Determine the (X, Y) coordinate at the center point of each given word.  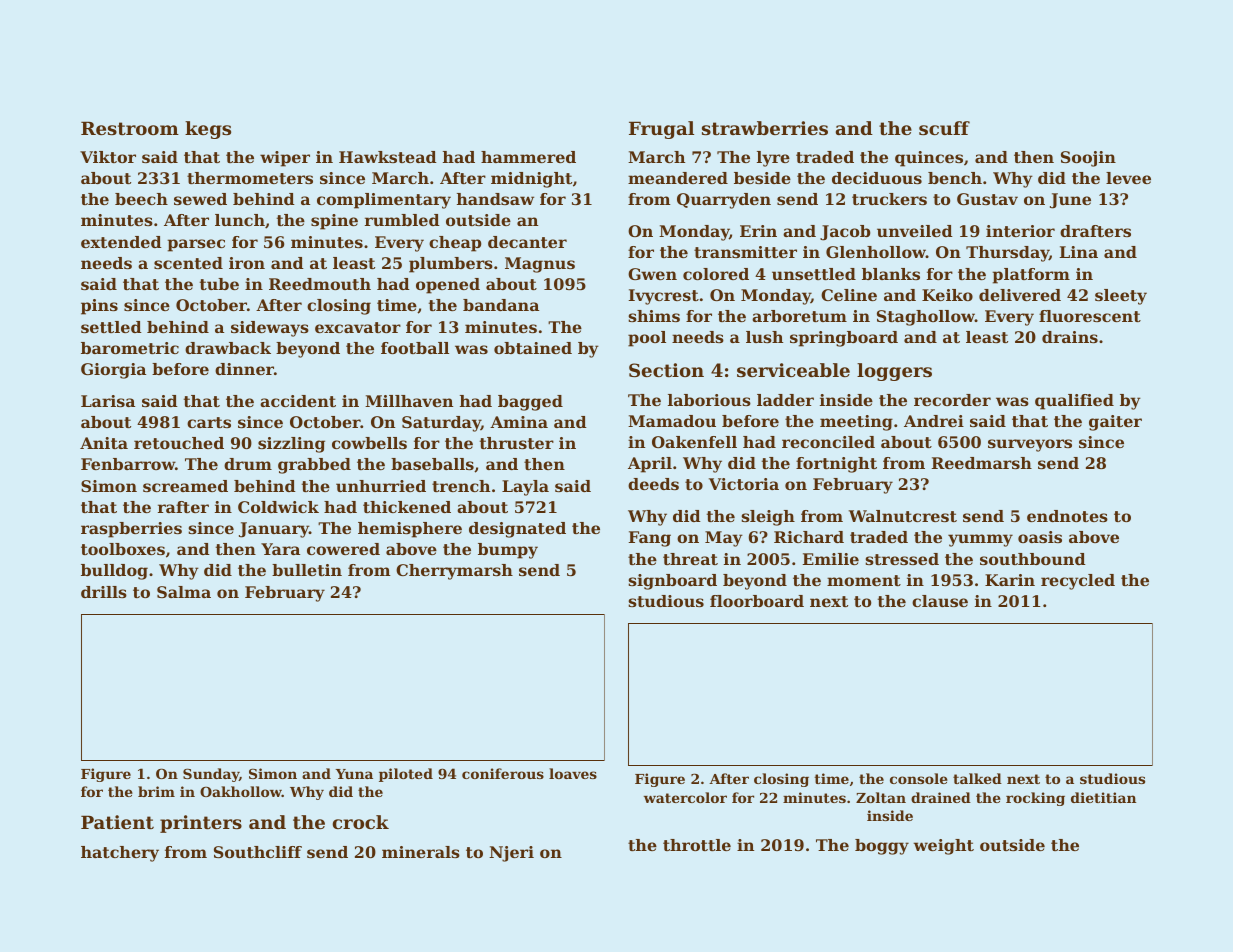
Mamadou (672, 421)
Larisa (108, 401)
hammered (528, 157)
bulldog (114, 572)
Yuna (354, 774)
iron (247, 263)
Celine (849, 295)
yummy (980, 540)
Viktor (108, 157)
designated (517, 530)
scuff (944, 128)
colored (716, 274)
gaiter (1115, 423)
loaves (573, 773)
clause (940, 601)
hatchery (120, 854)
